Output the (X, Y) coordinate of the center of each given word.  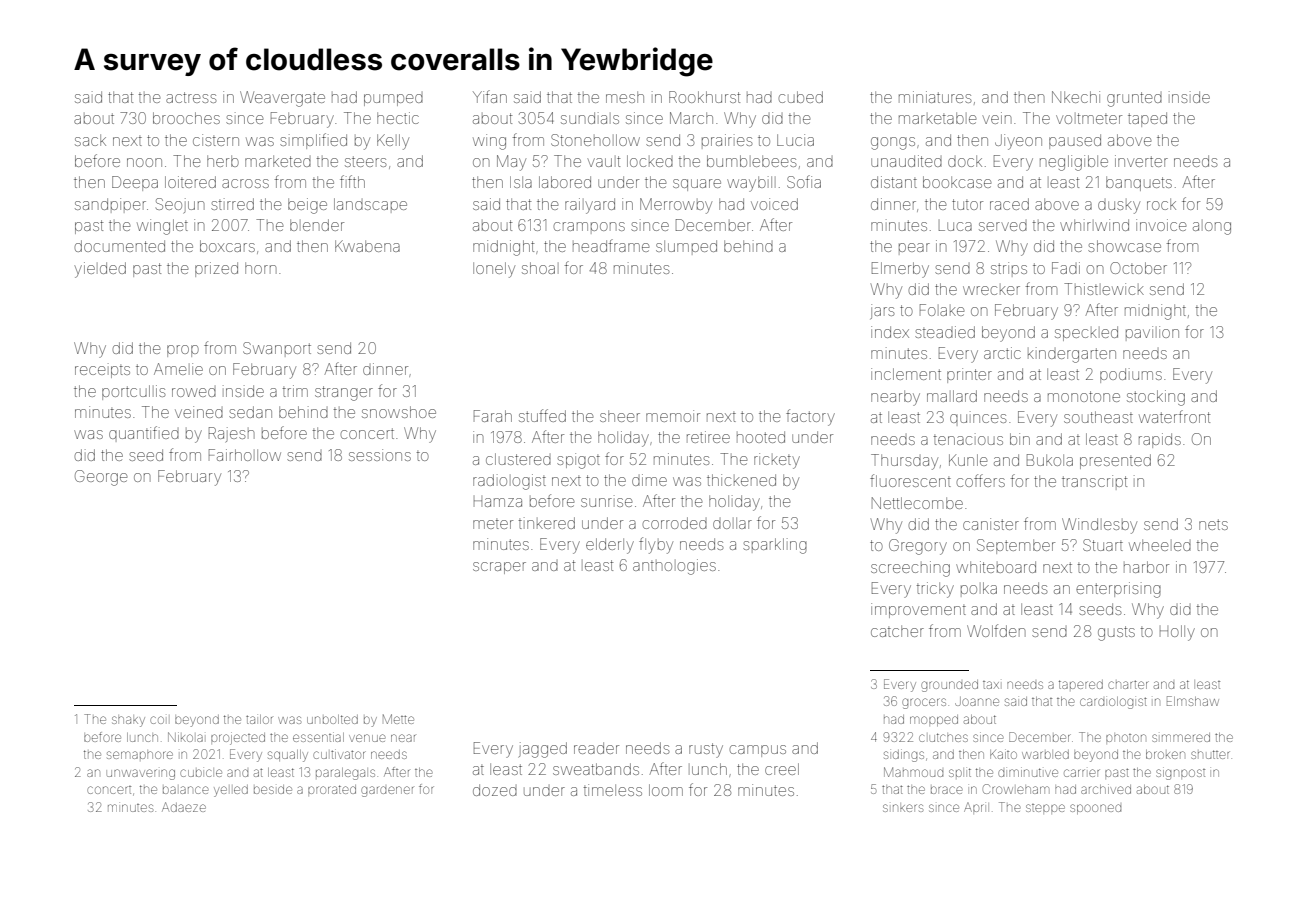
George (101, 478)
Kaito (1003, 754)
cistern (216, 140)
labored (565, 182)
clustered (518, 459)
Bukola (1050, 460)
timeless (613, 790)
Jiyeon (1018, 142)
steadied (945, 332)
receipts (102, 370)
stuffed (542, 415)
